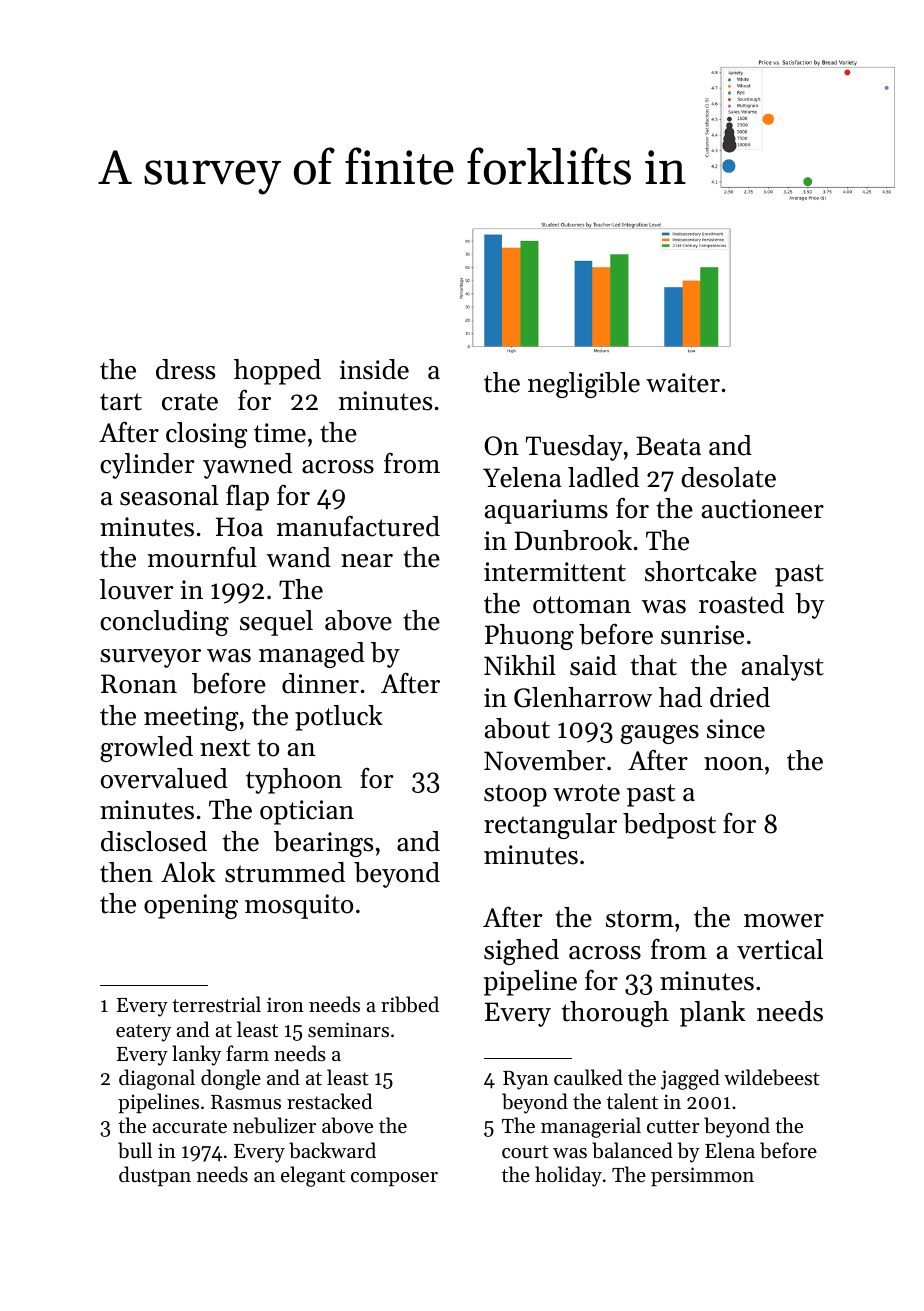 Image resolution: width=924 pixels, height=1311 pixels. What do you see at coordinates (374, 369) in the page?
I see `inside` at bounding box center [374, 369].
